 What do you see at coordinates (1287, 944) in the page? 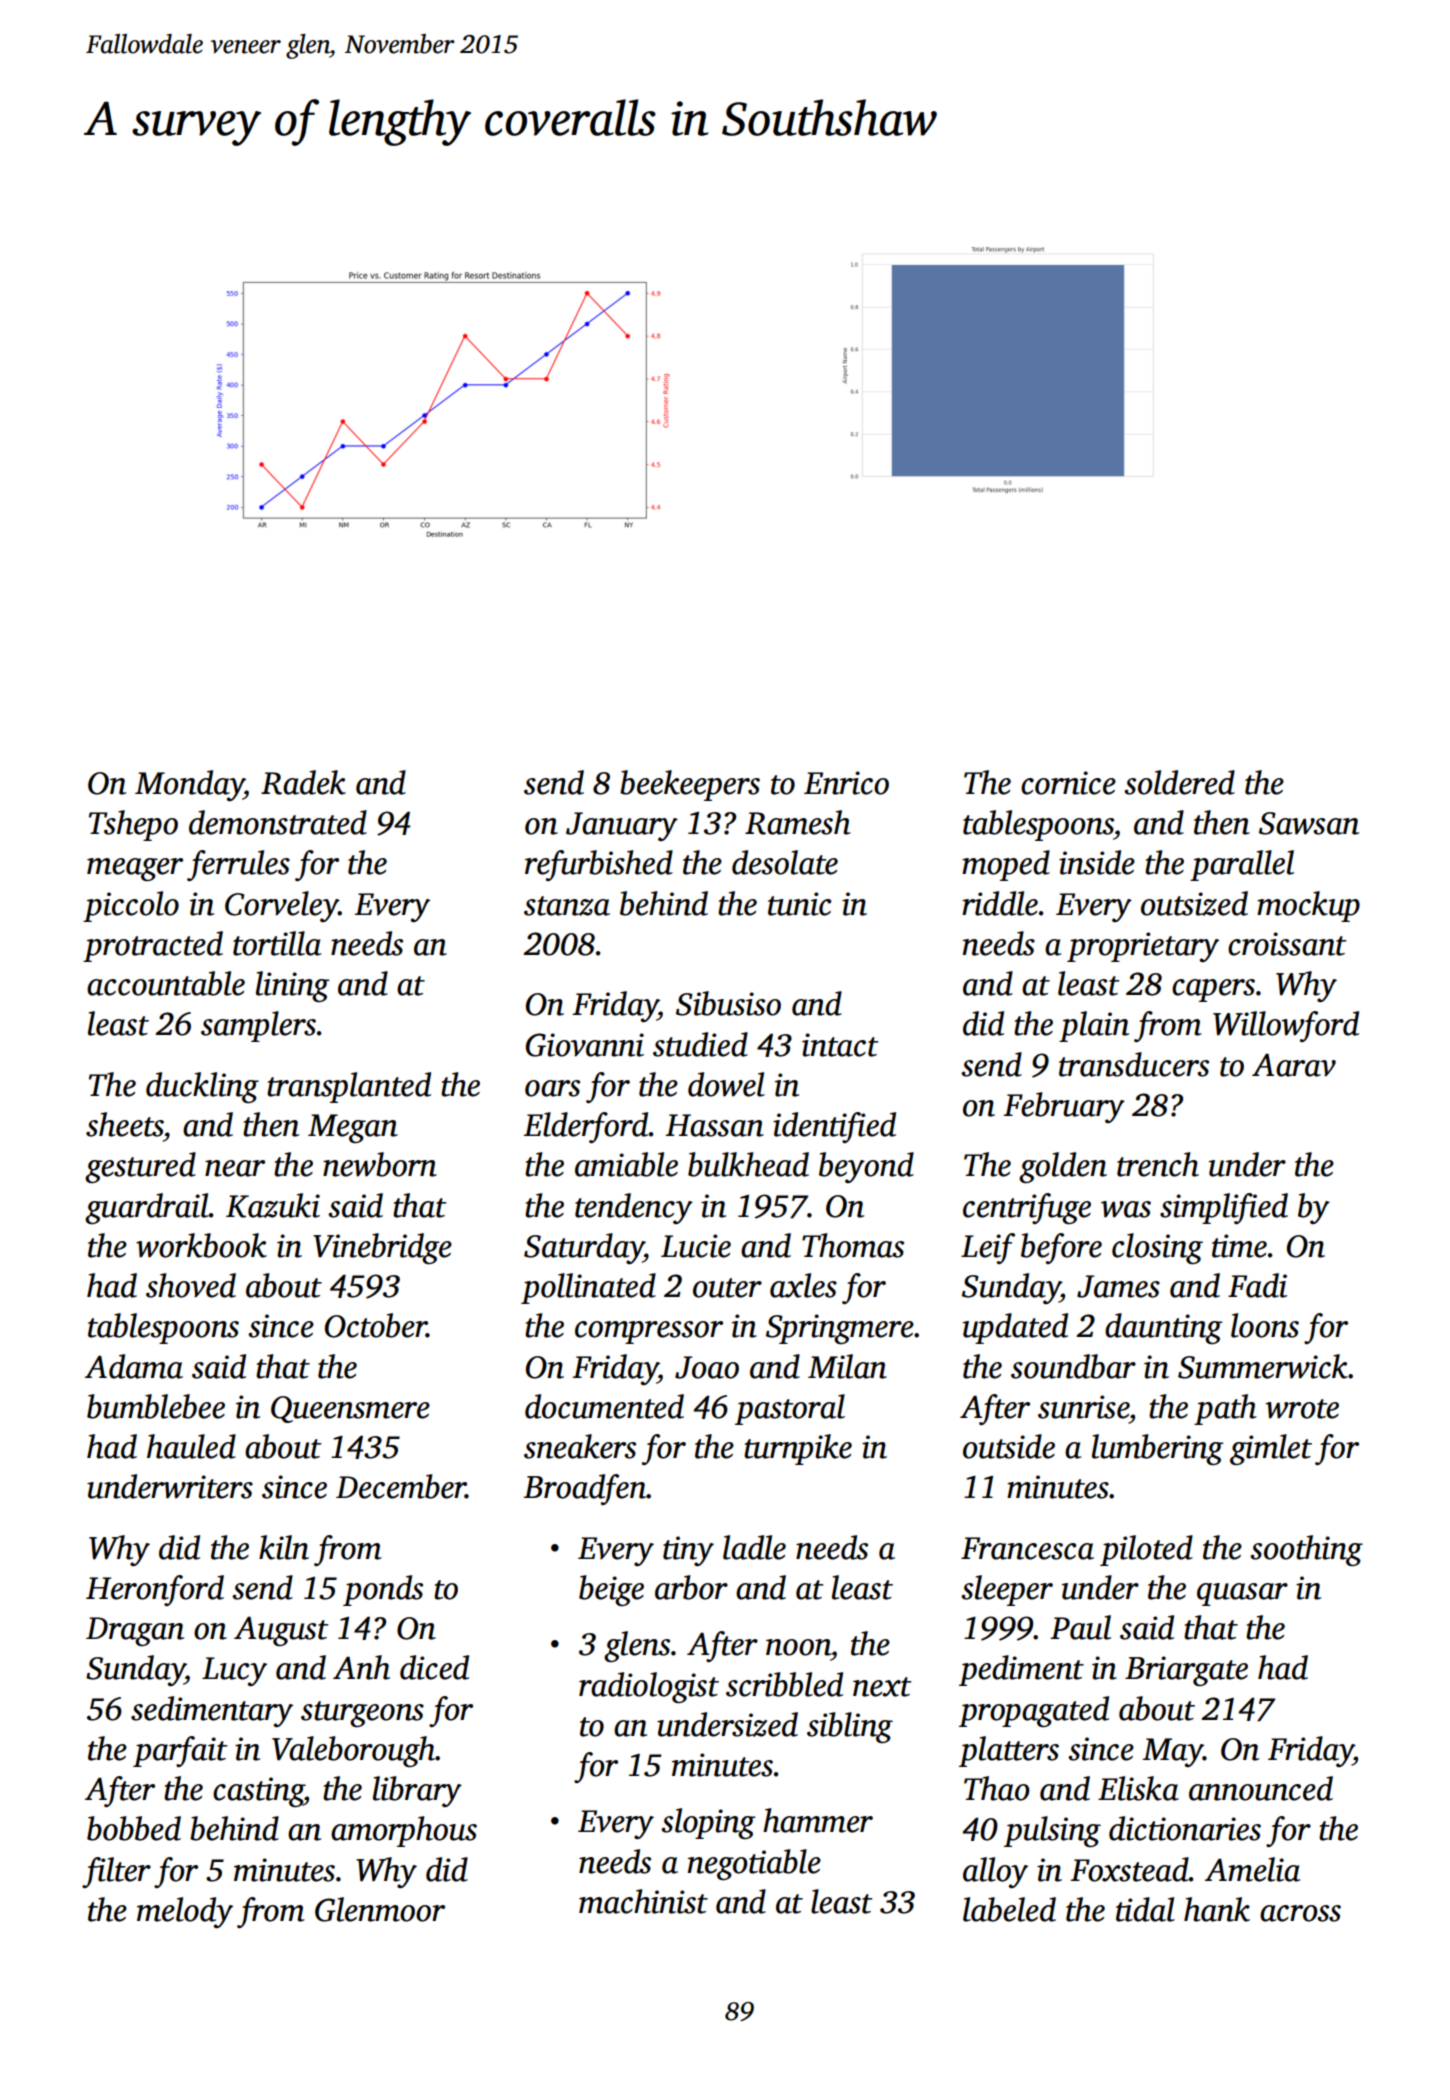
I see `croissant` at bounding box center [1287, 944].
